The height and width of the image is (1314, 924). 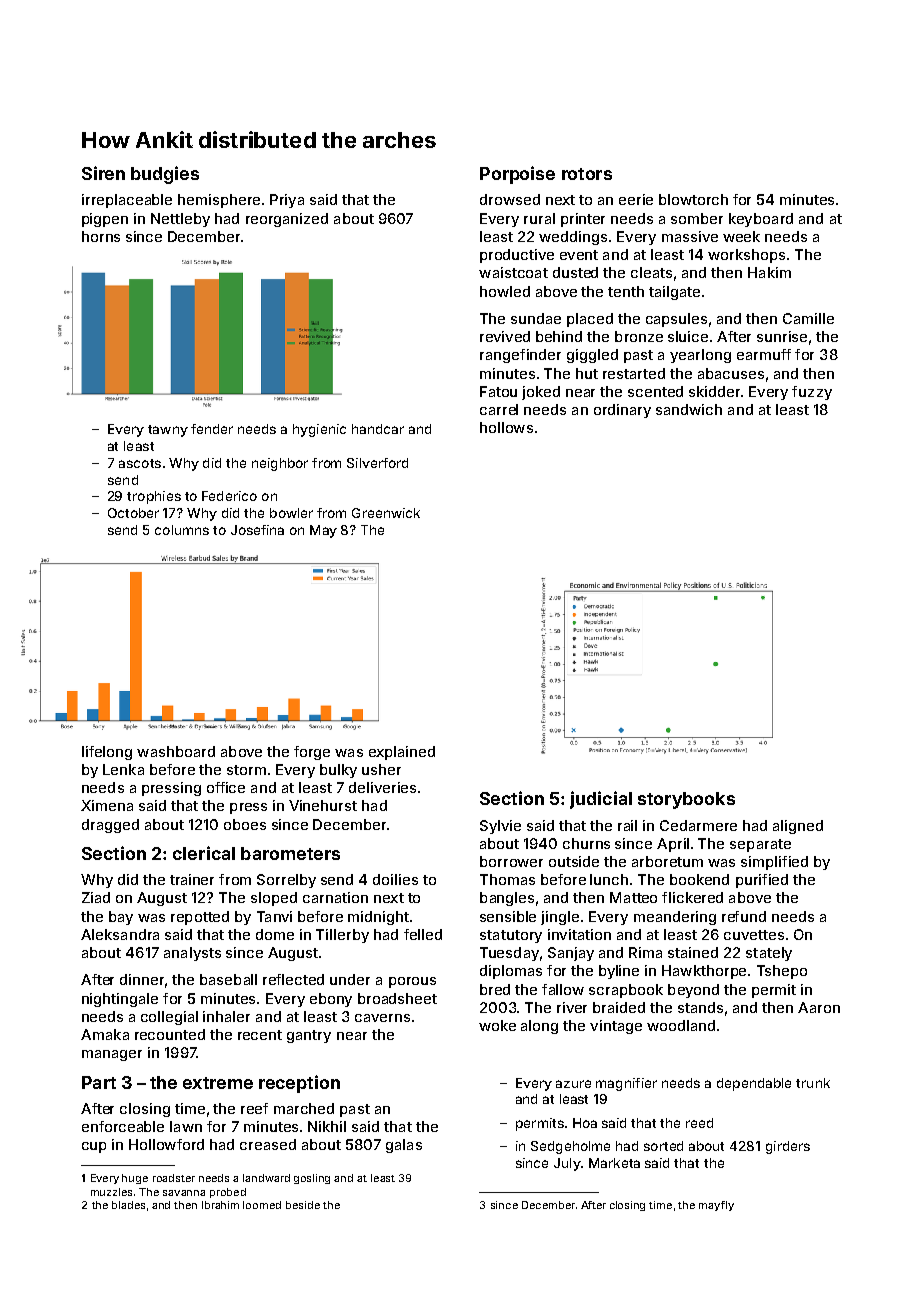 I want to click on fender, so click(x=212, y=429).
